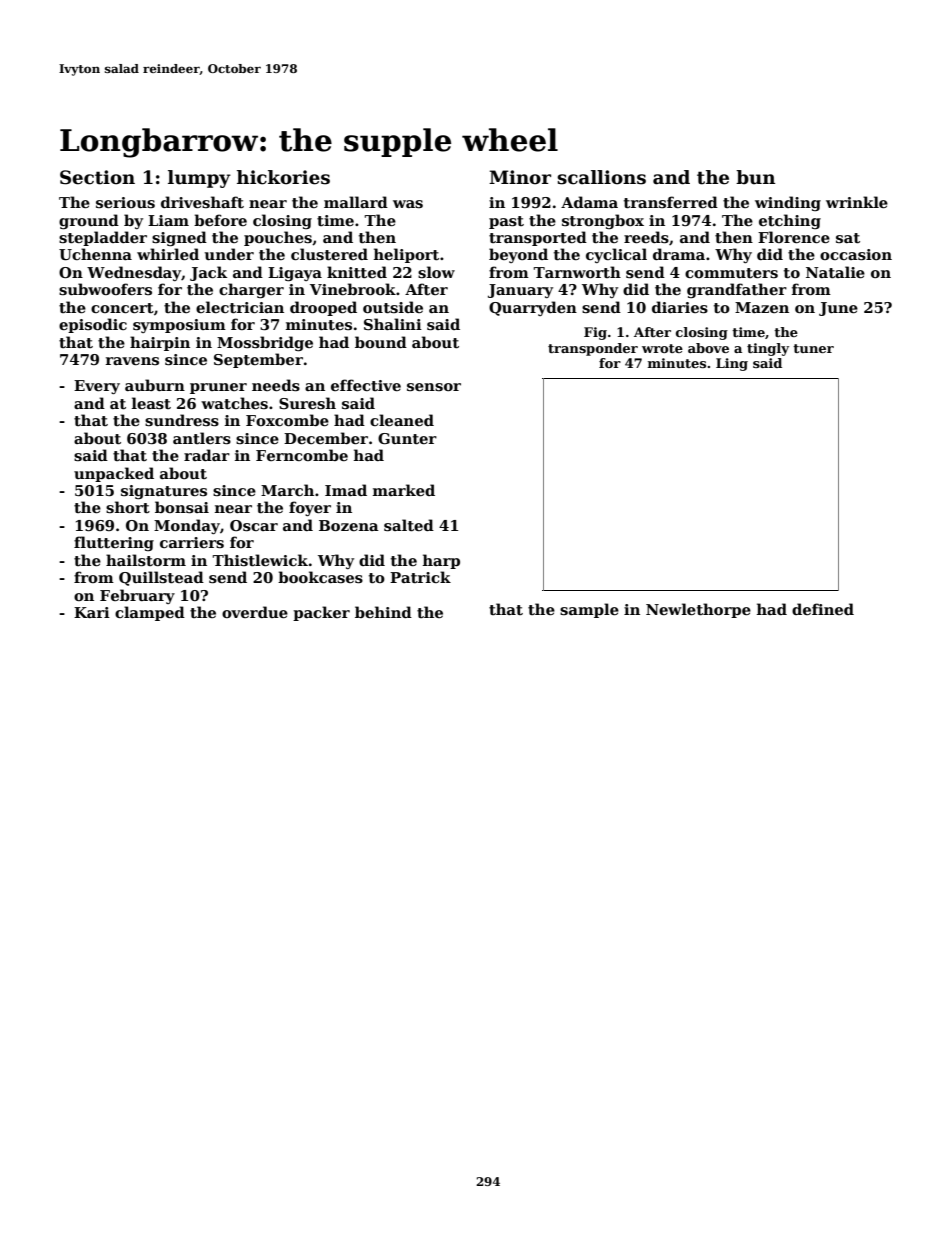 The image size is (952, 1233). I want to click on marked, so click(404, 490).
